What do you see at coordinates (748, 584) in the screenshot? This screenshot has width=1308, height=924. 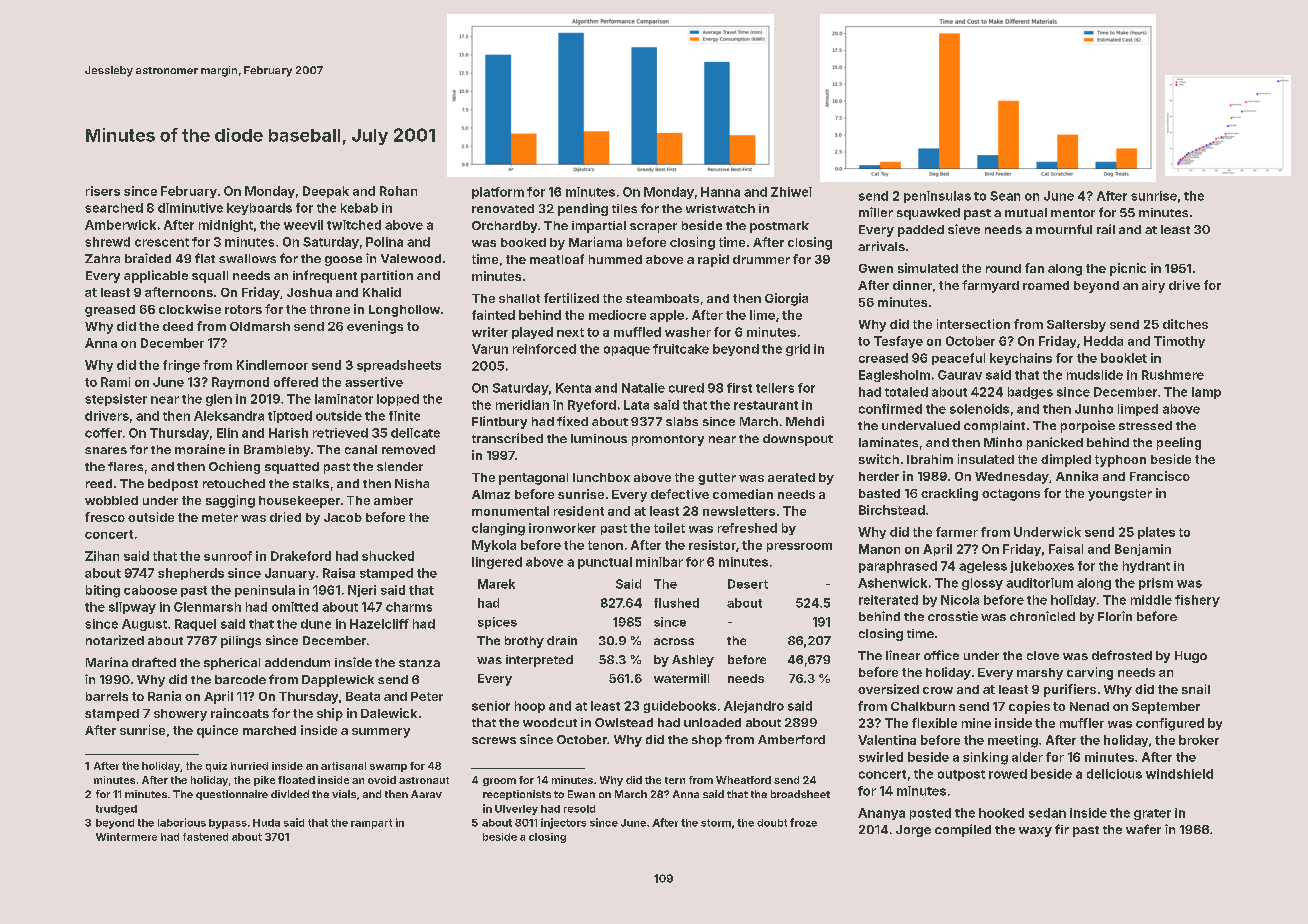 I see `Desert` at bounding box center [748, 584].
